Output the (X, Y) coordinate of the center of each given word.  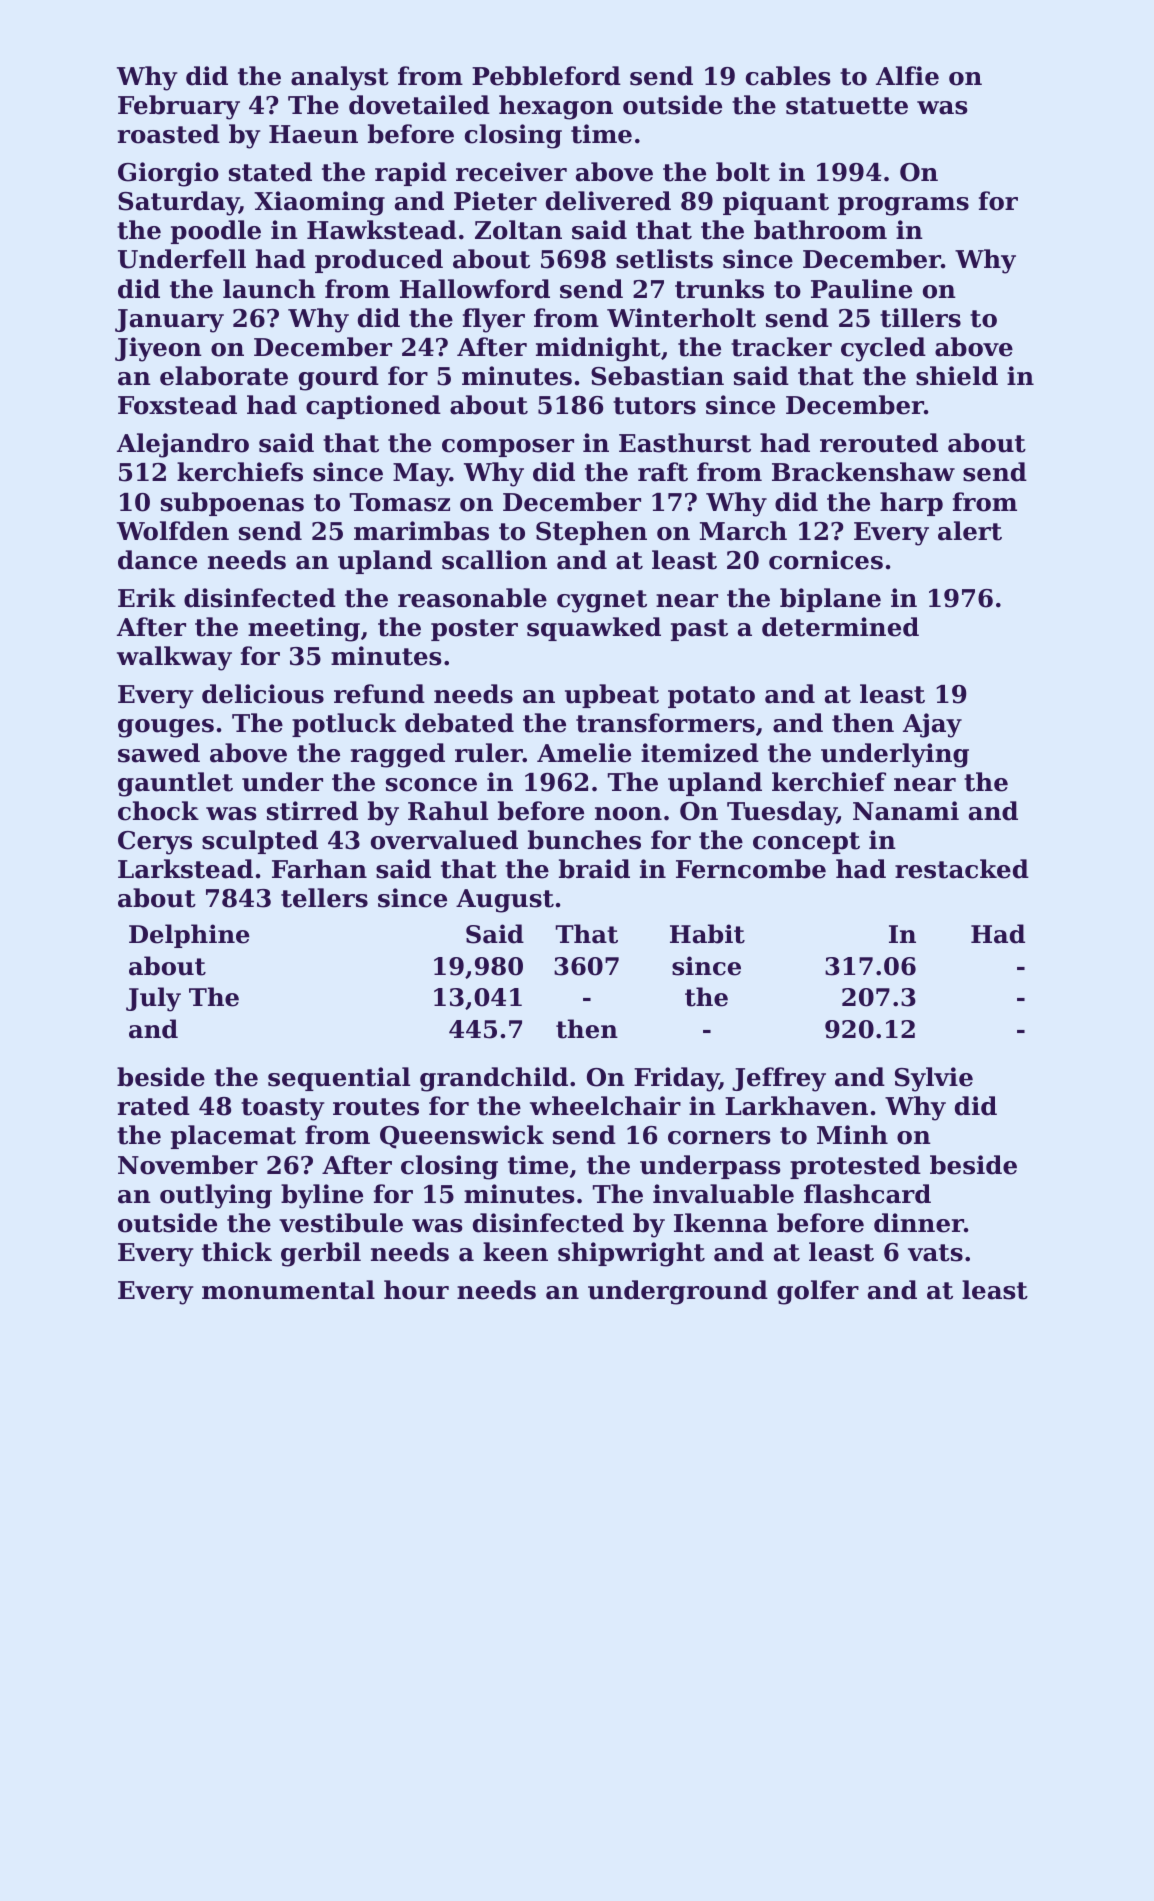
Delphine (189, 936)
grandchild (494, 1079)
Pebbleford (546, 76)
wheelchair (605, 1106)
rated (154, 1106)
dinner (919, 1223)
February (179, 107)
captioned (373, 407)
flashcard (867, 1194)
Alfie (907, 76)
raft (663, 472)
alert (970, 531)
